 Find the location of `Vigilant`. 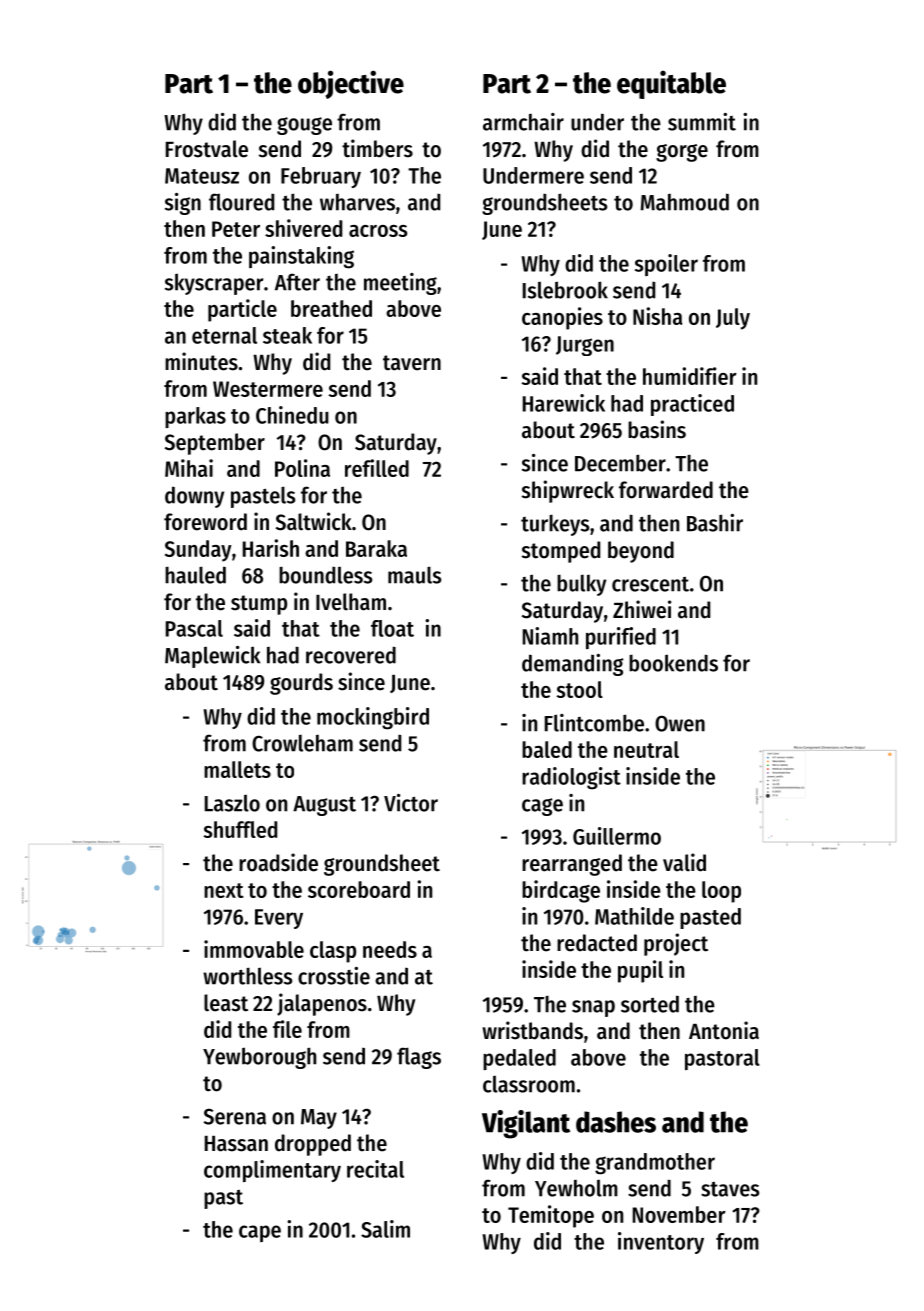

Vigilant is located at coordinates (526, 1124).
